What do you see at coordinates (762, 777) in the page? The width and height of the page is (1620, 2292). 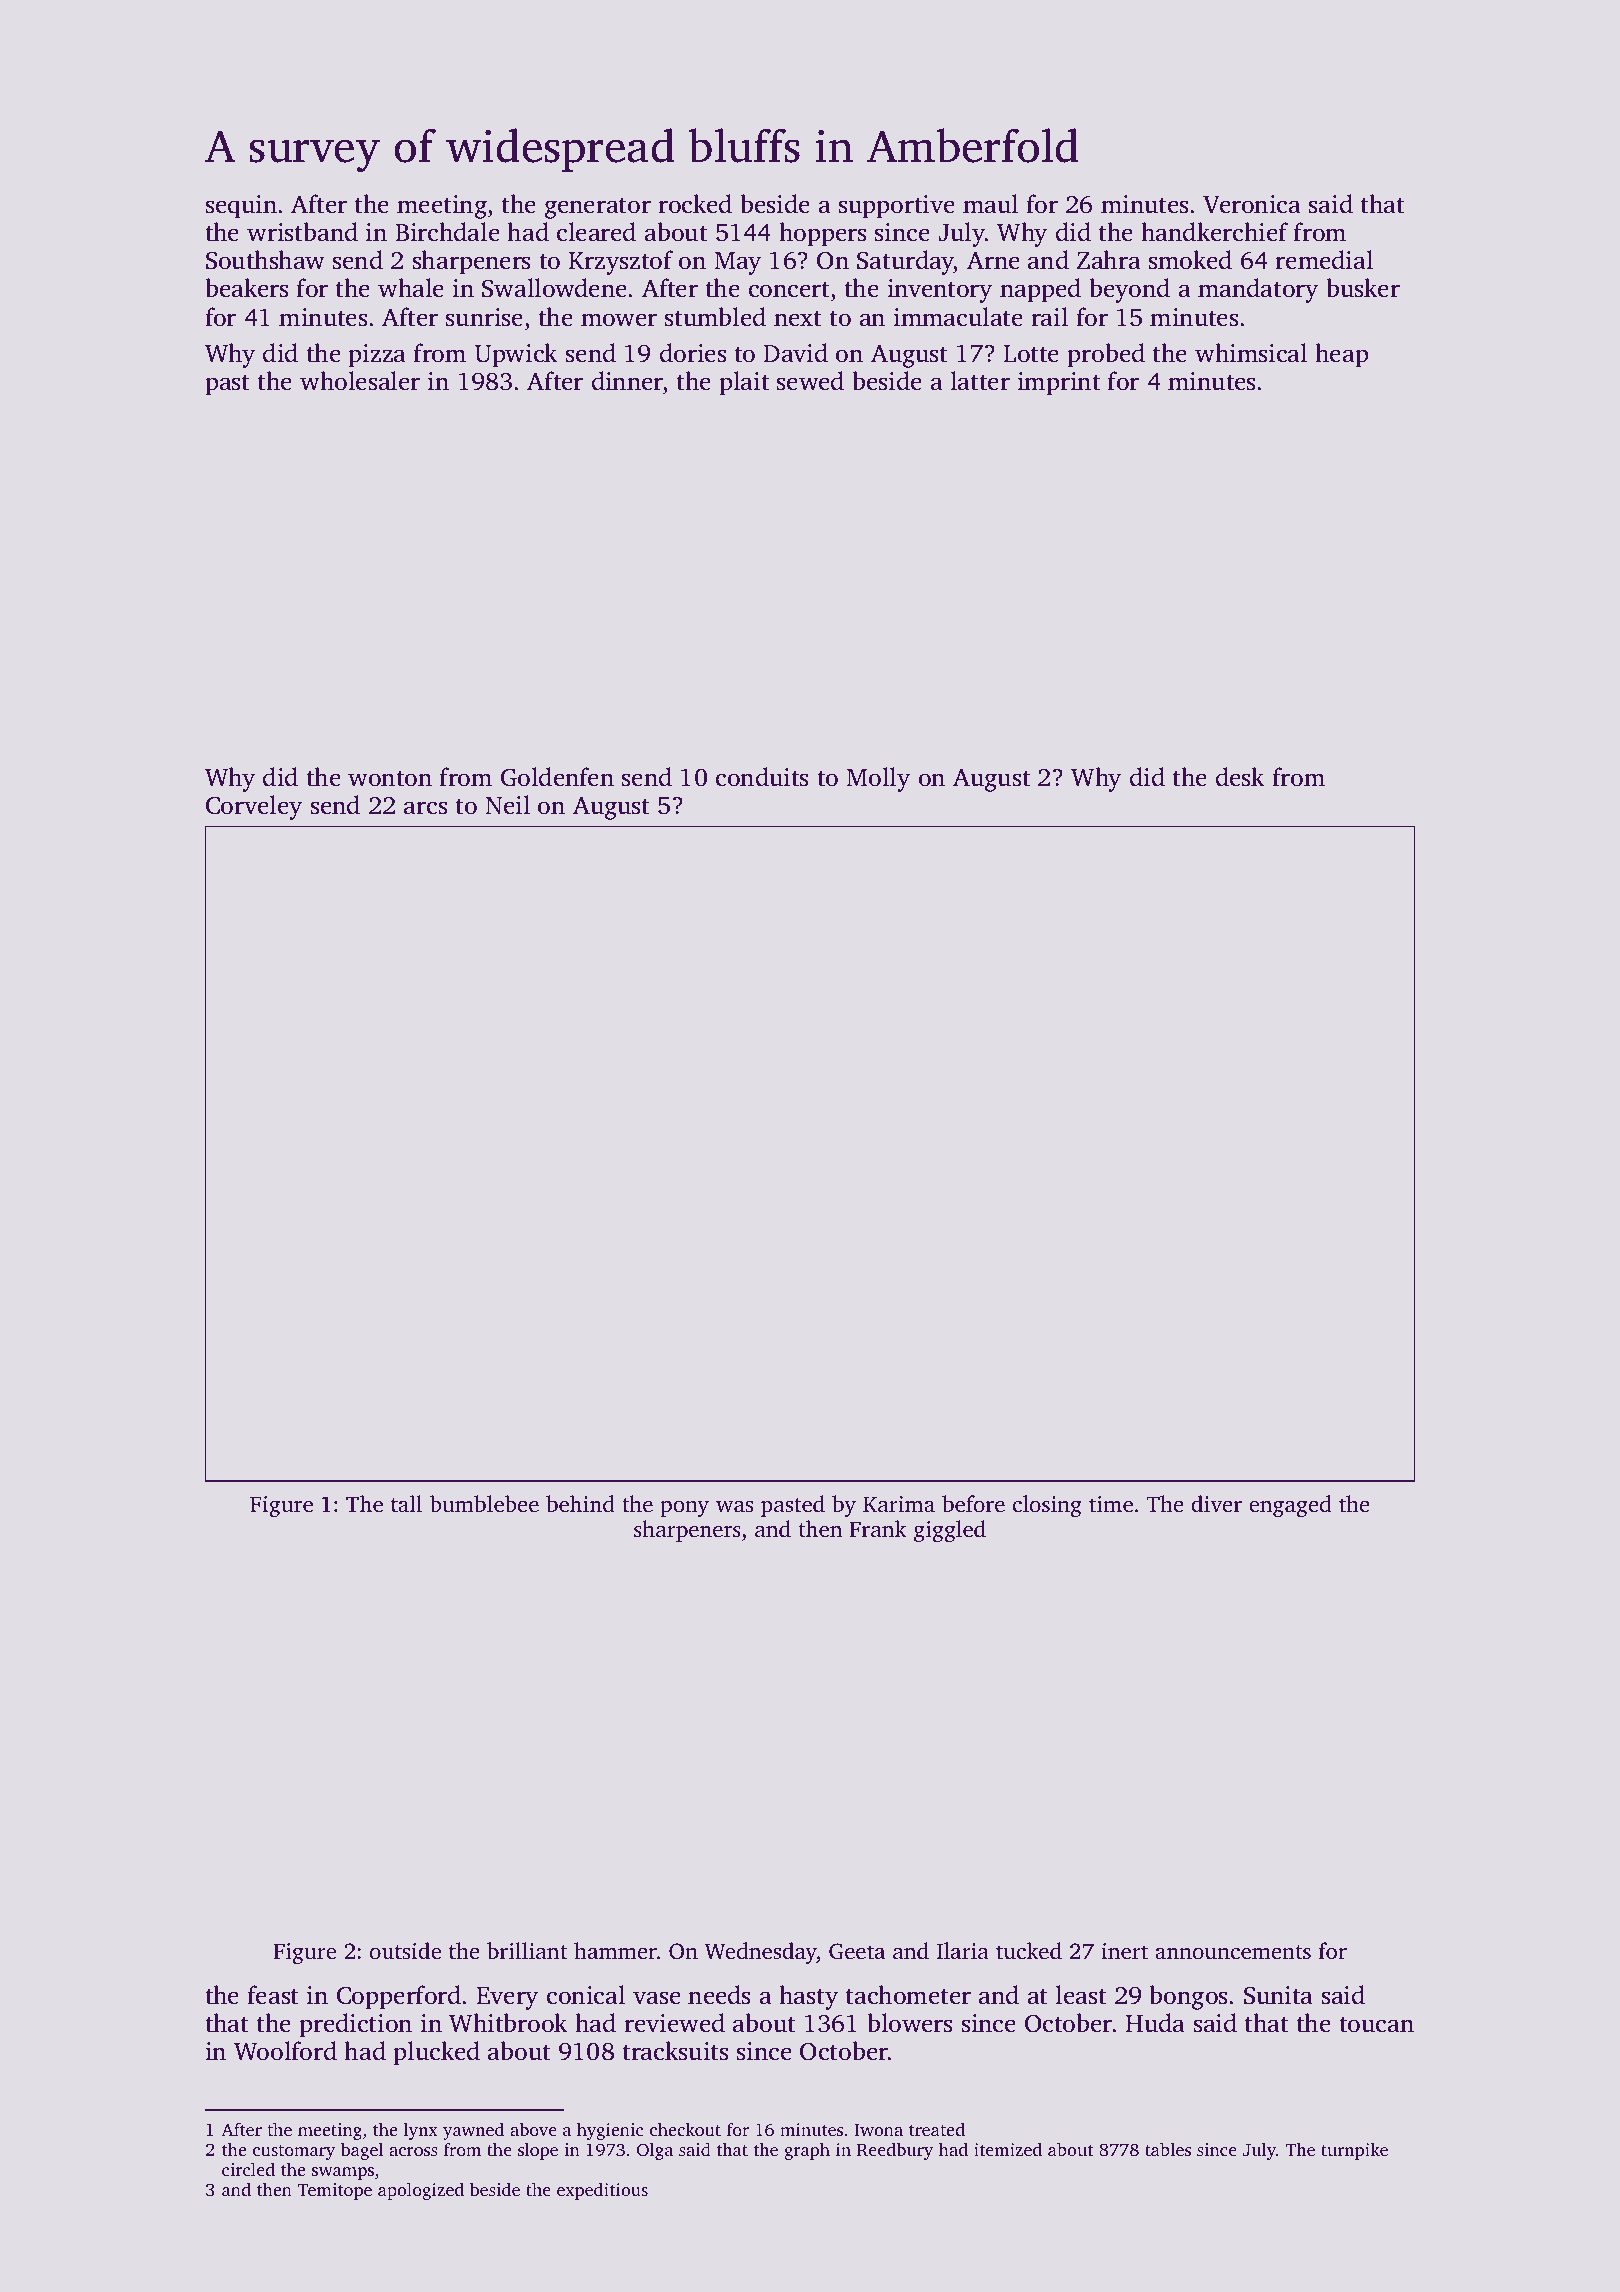 I see `conduits` at bounding box center [762, 777].
